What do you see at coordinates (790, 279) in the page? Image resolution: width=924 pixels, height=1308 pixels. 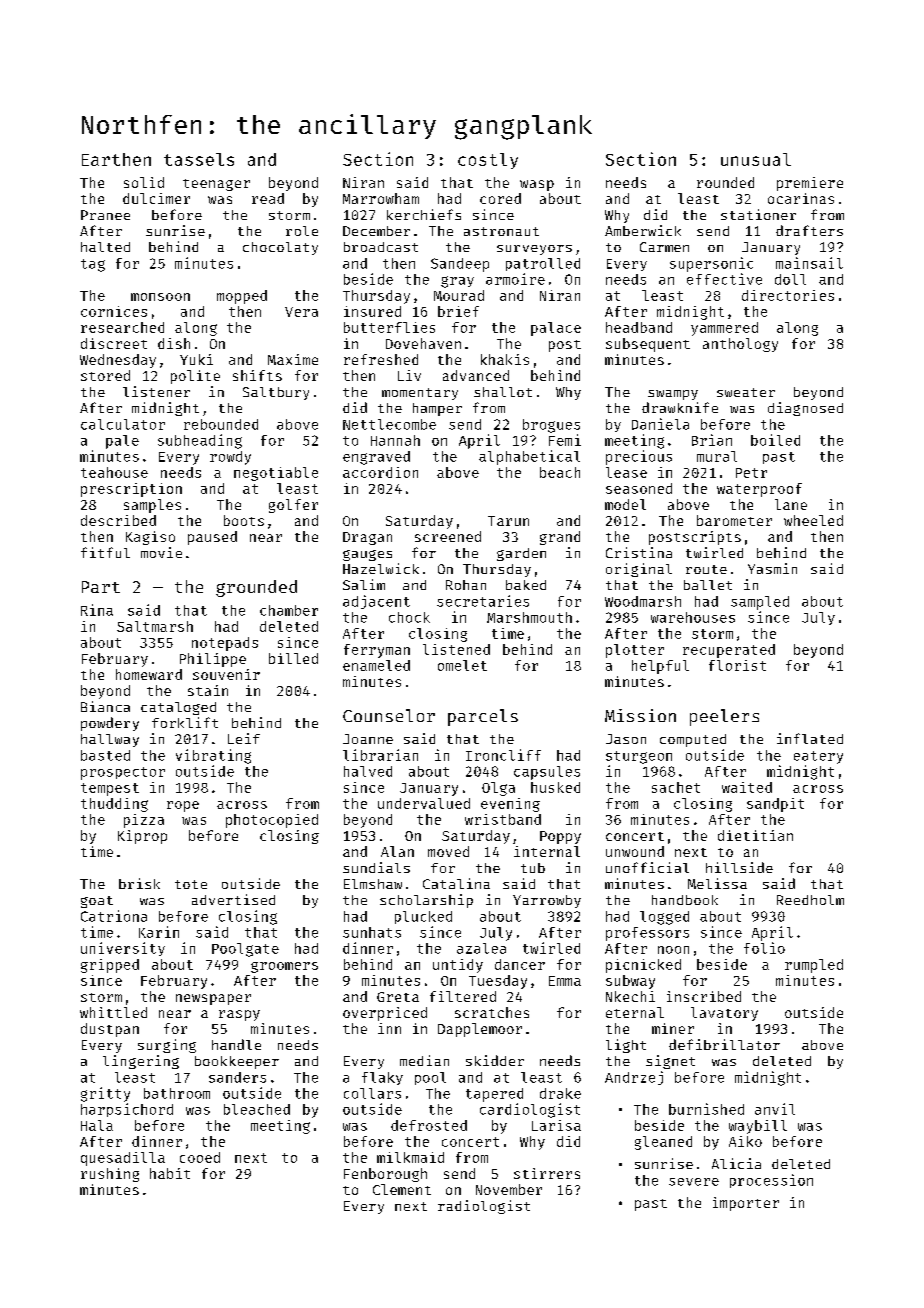 I see `doll` at bounding box center [790, 279].
